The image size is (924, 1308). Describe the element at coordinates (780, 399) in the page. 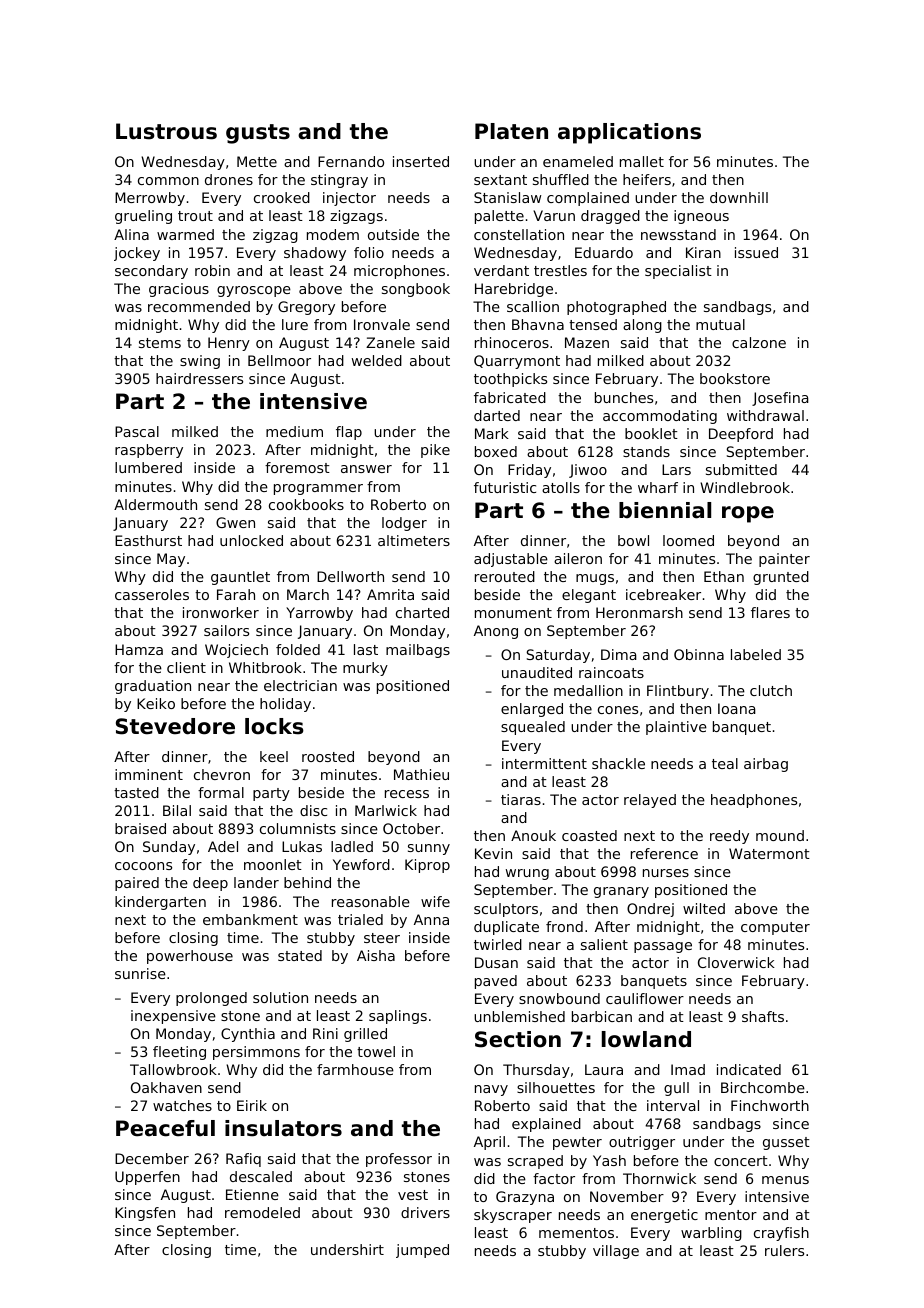

I see `Josefina` at that location.
